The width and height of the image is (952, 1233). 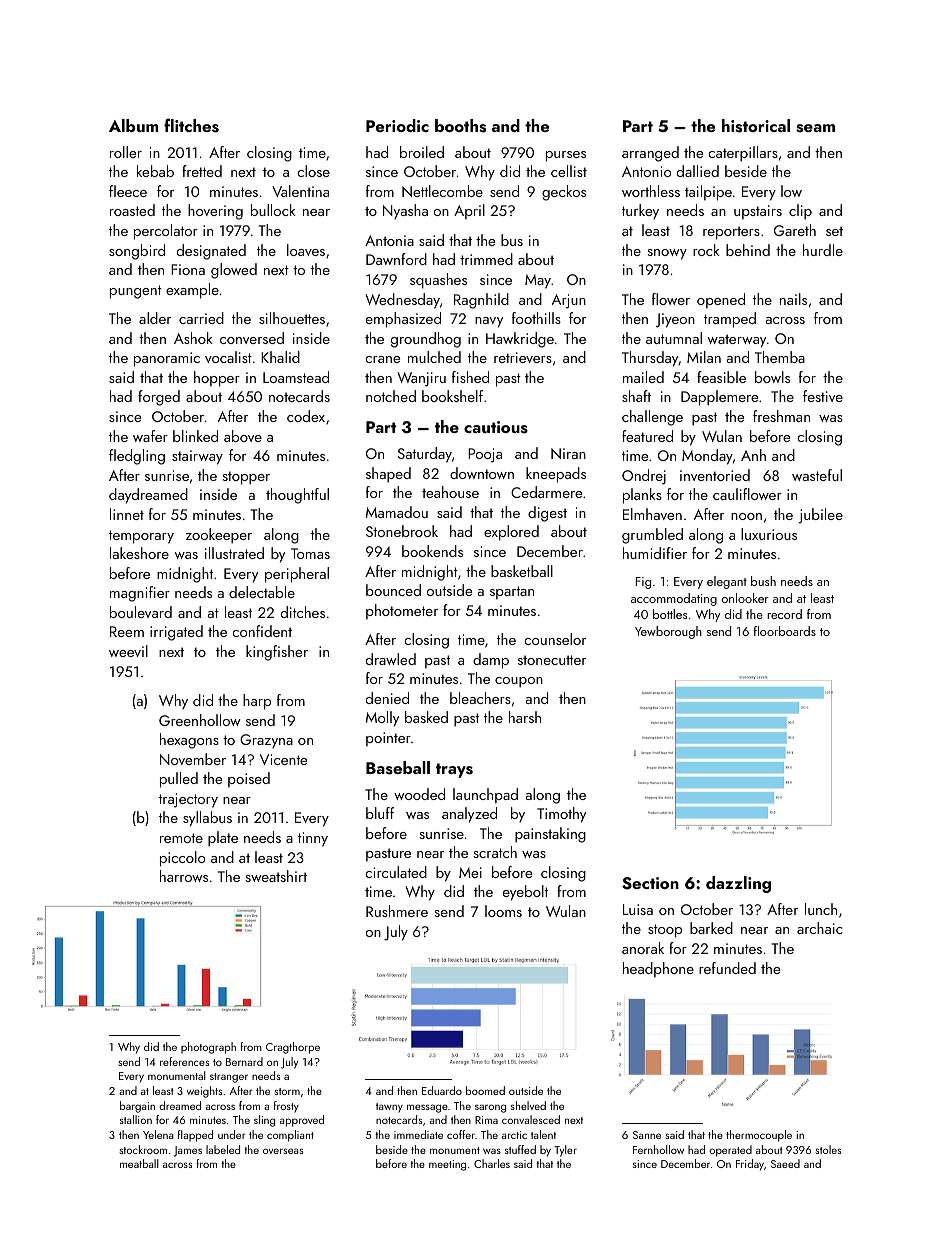 What do you see at coordinates (438, 281) in the image?
I see `squashes` at bounding box center [438, 281].
